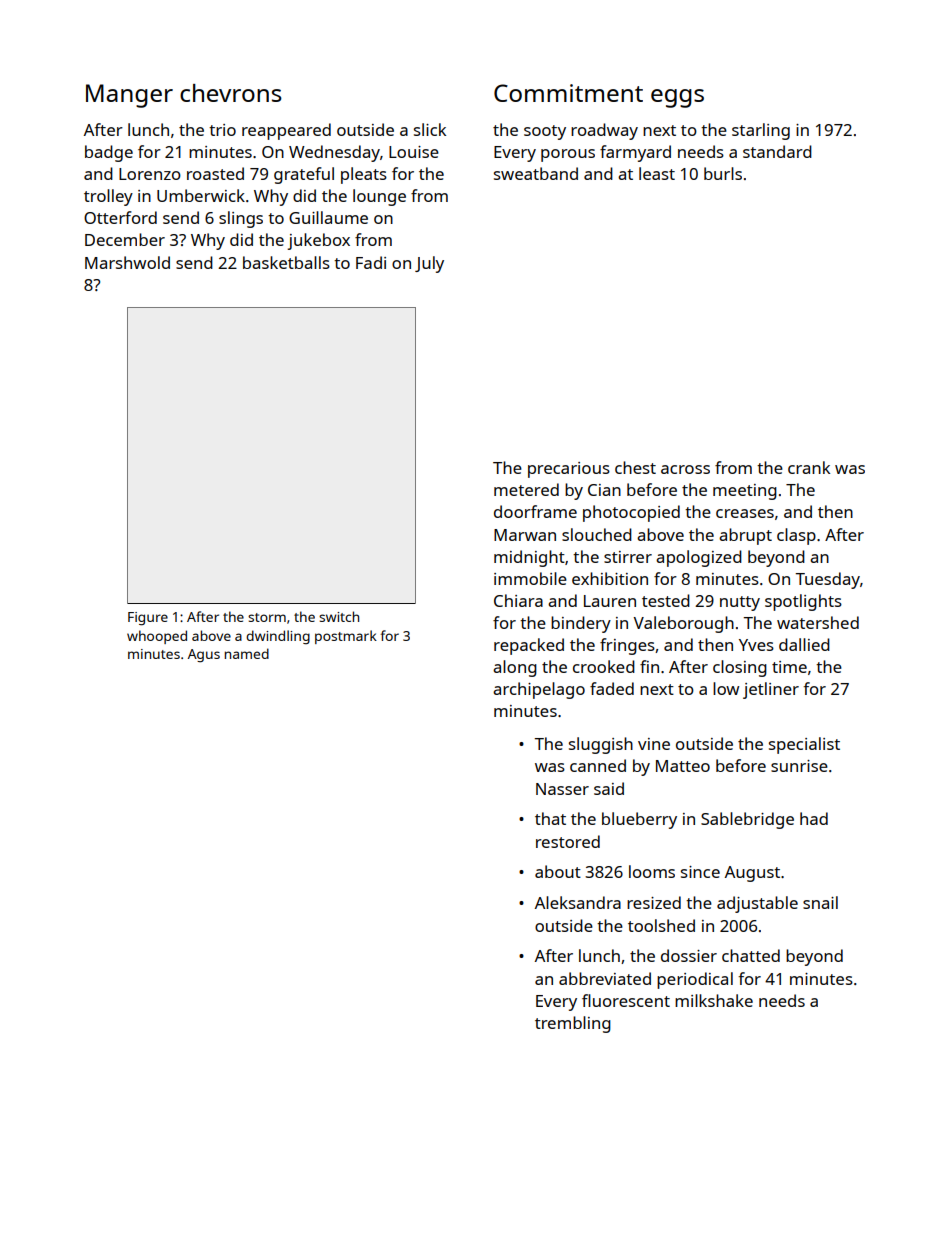  I want to click on July, so click(429, 264).
